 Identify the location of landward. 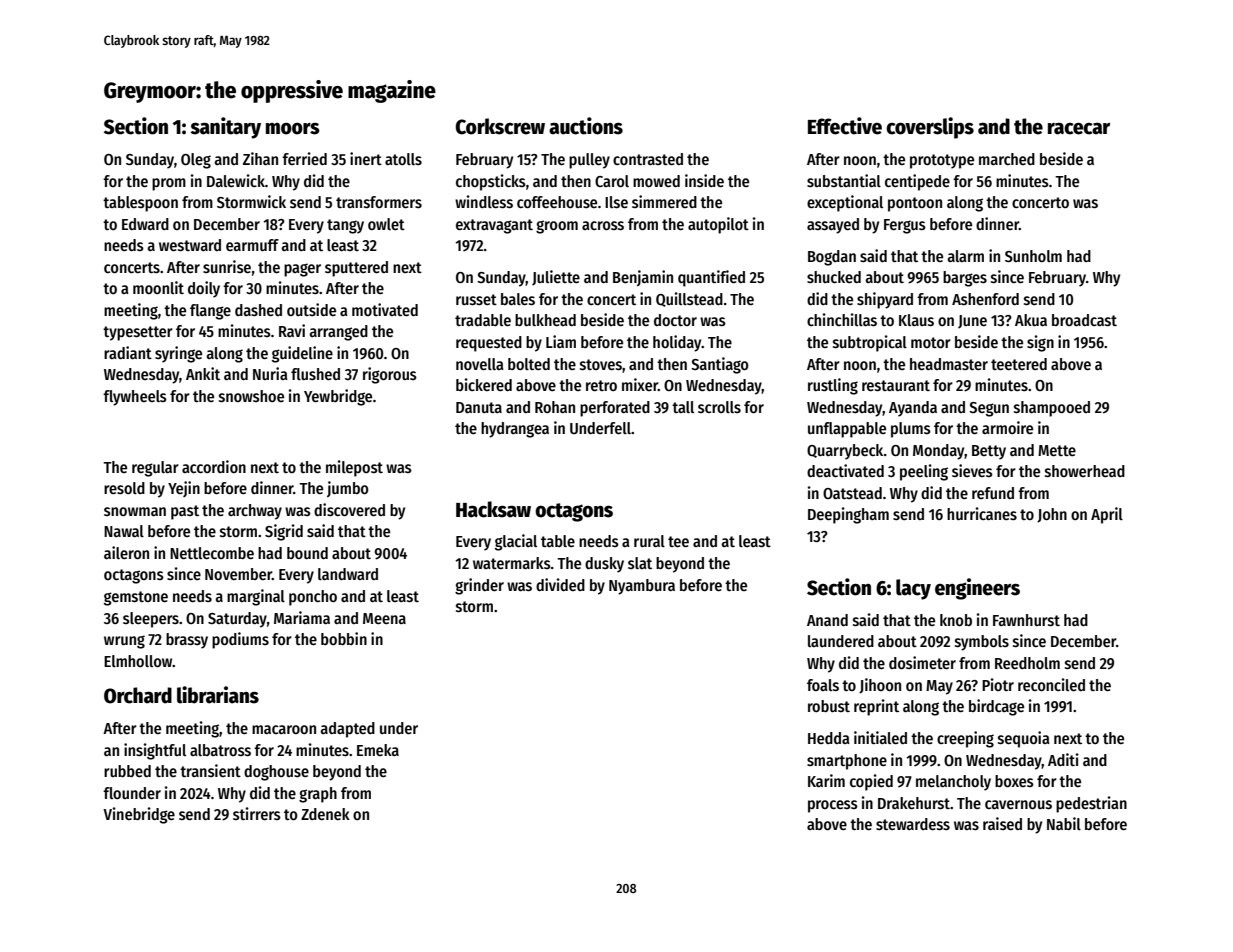
(348, 574).
